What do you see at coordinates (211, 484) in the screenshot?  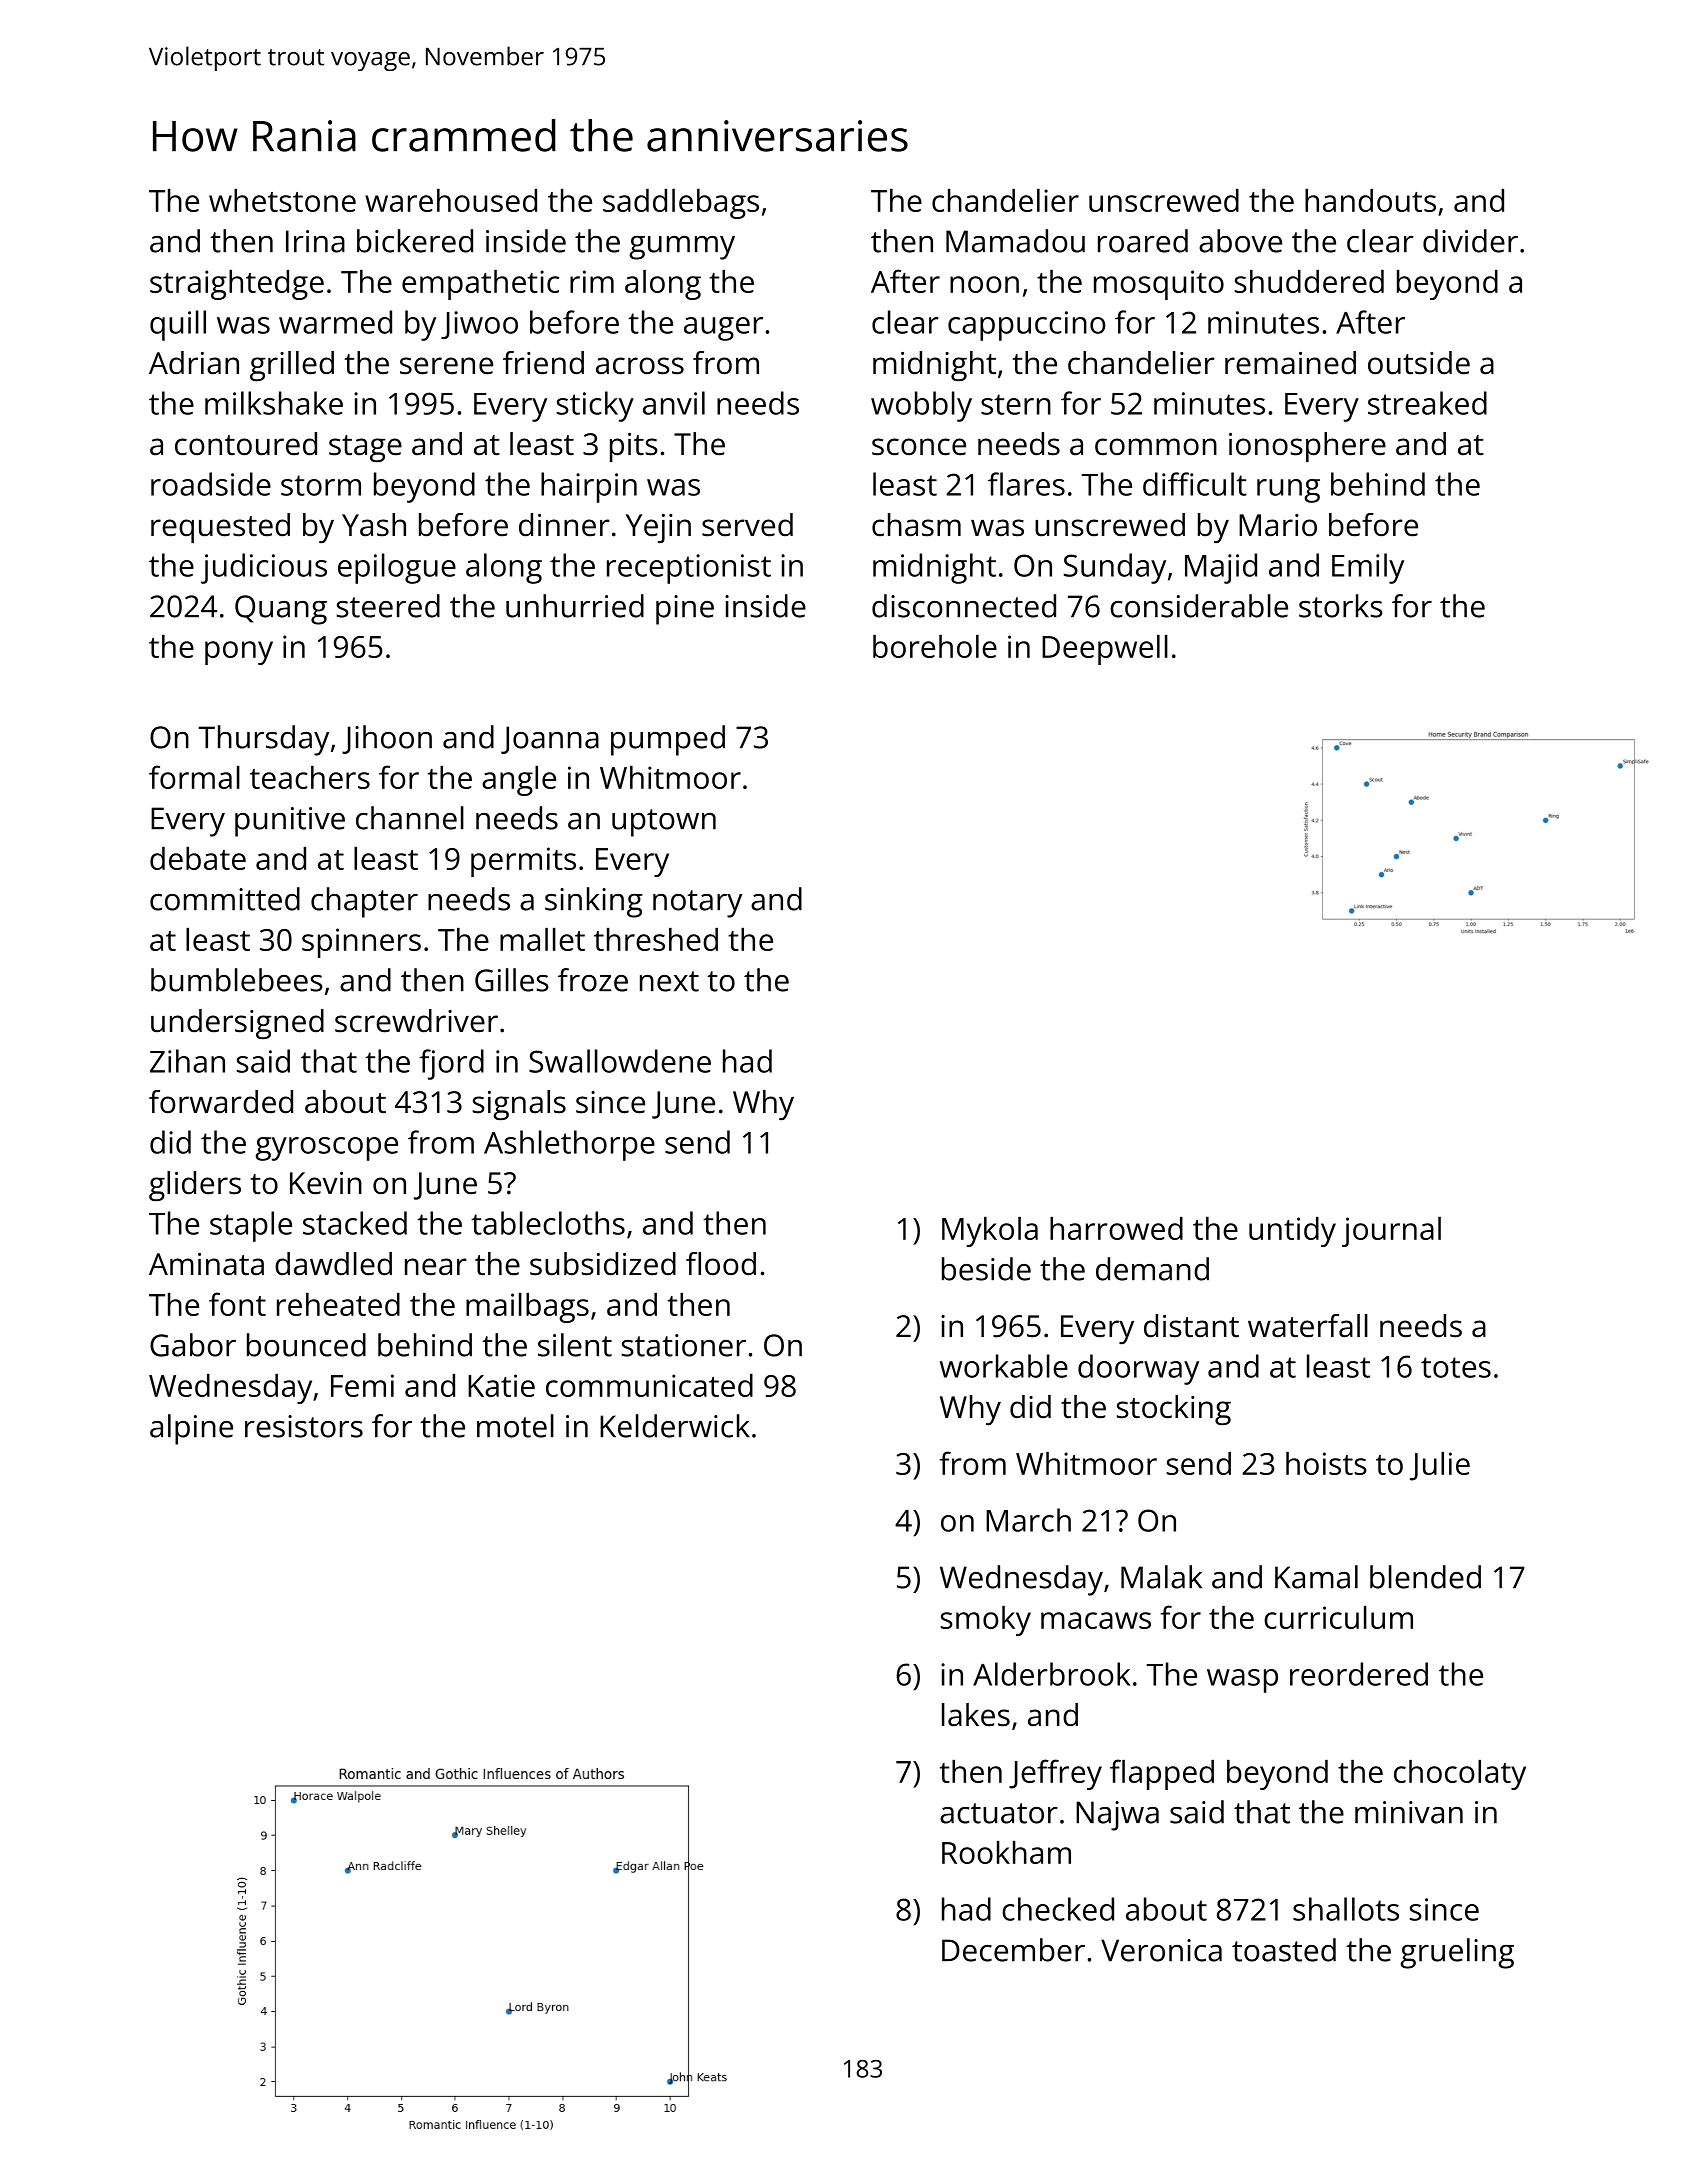 I see `roadside` at bounding box center [211, 484].
